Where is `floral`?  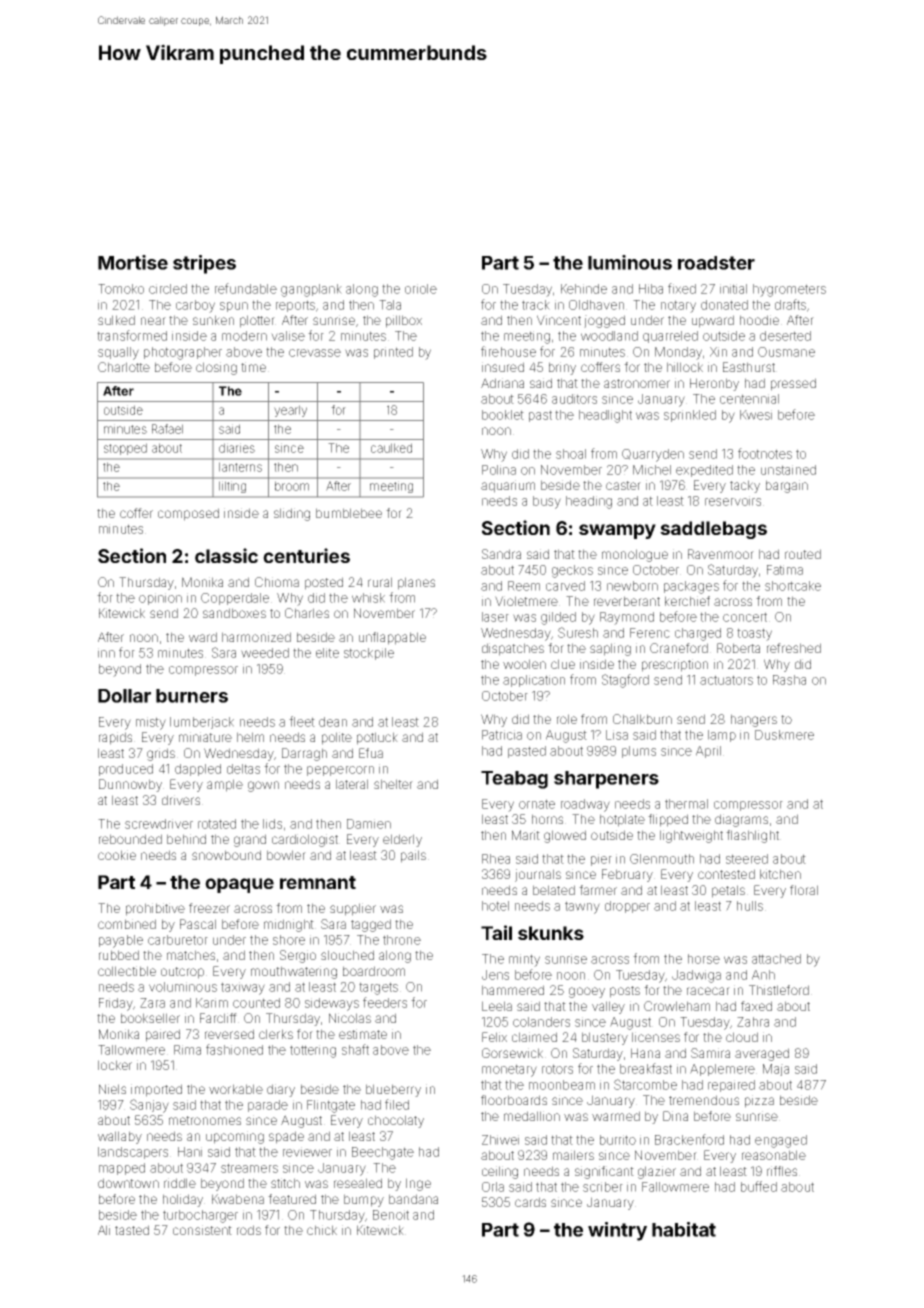
floral is located at coordinates (804, 890).
